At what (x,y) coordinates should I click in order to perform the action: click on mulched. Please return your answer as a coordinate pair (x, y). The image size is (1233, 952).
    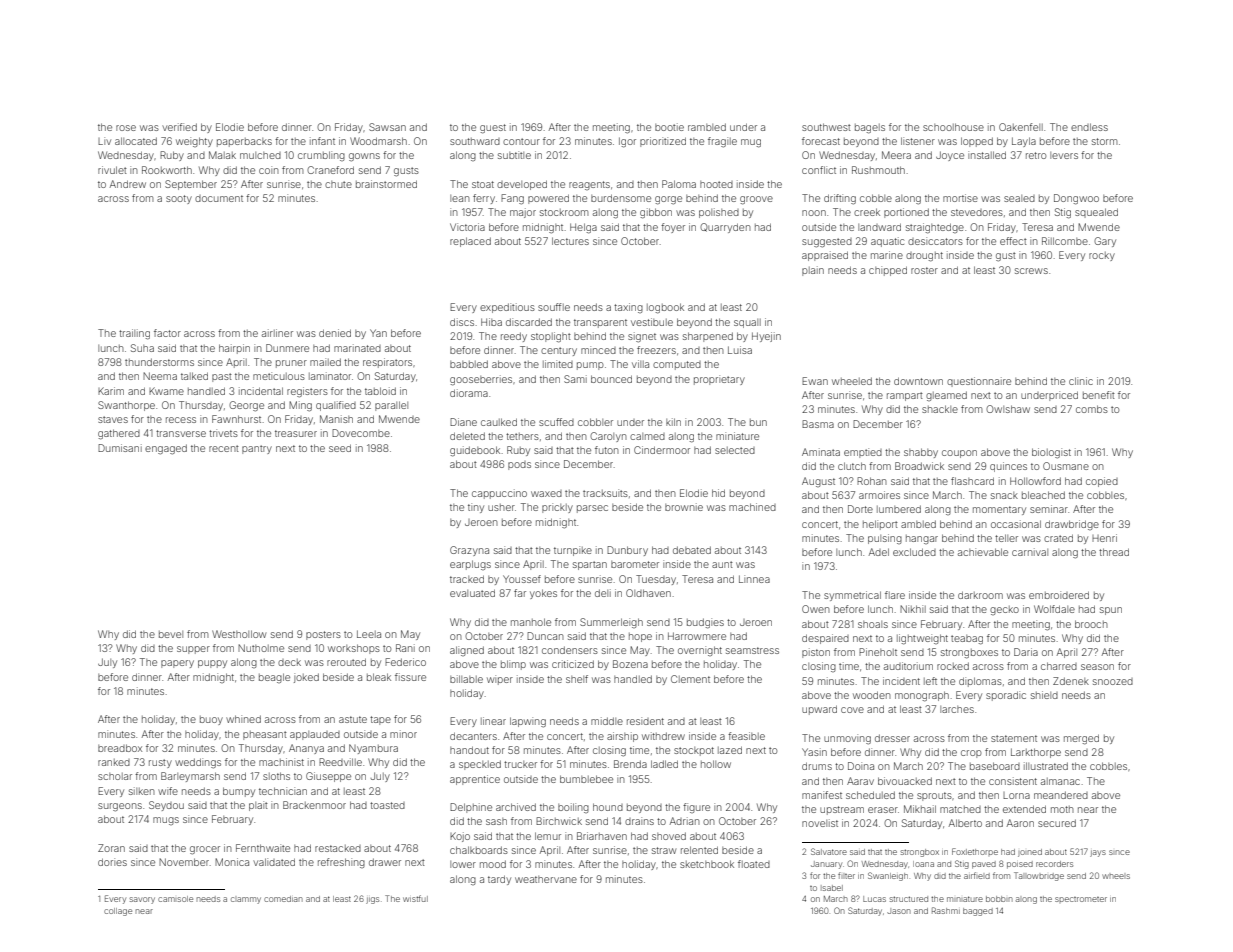
    Looking at the image, I should click on (260, 155).
